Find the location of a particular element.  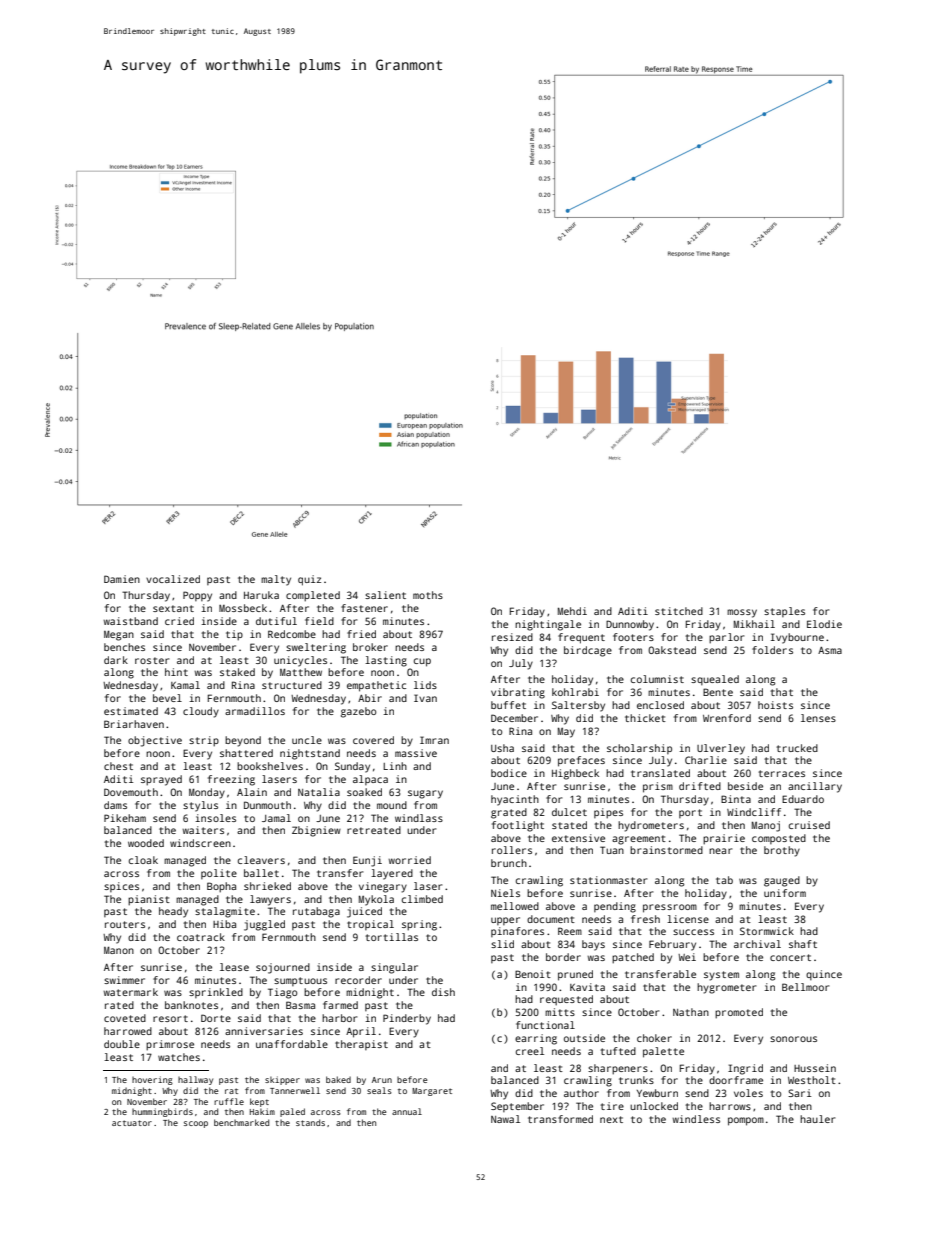

lenses is located at coordinates (818, 718).
